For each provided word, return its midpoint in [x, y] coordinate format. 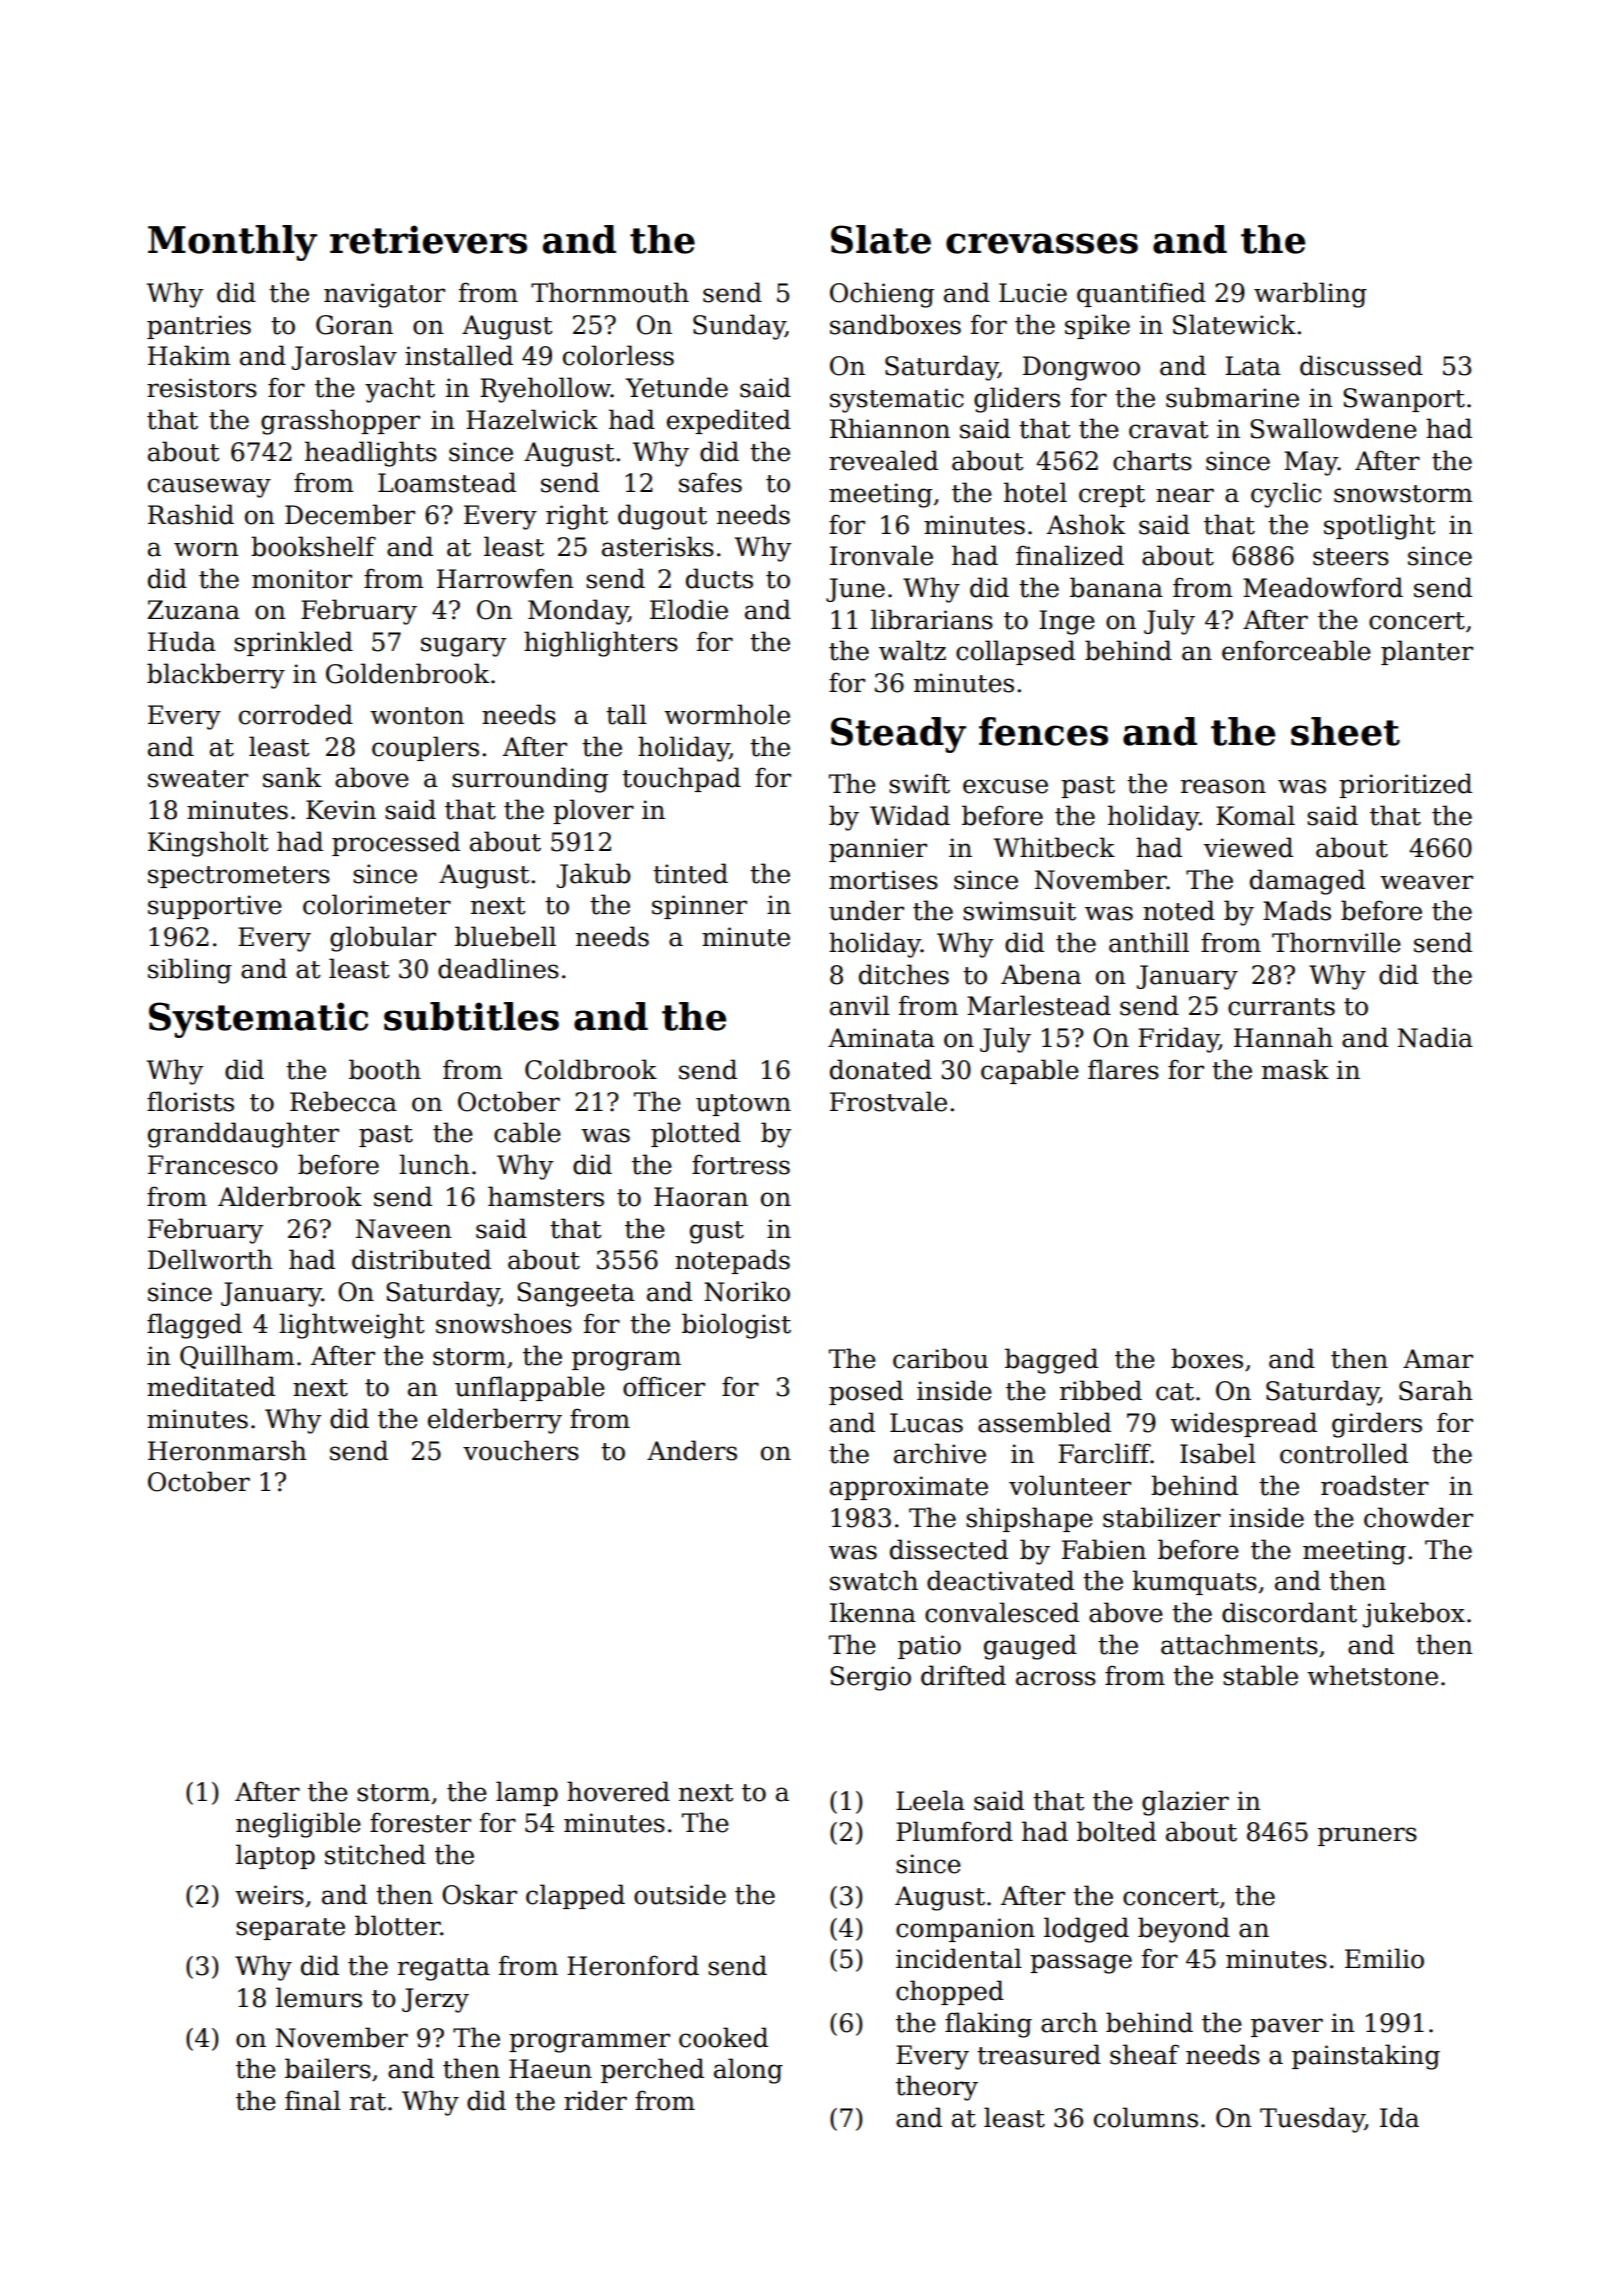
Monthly [232, 243]
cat [1175, 1392]
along [748, 2071]
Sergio [870, 1678]
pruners [1367, 1836]
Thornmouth [610, 292]
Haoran [701, 1197]
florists [190, 1101]
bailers [328, 2068]
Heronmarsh [227, 1450]
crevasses [1042, 243]
